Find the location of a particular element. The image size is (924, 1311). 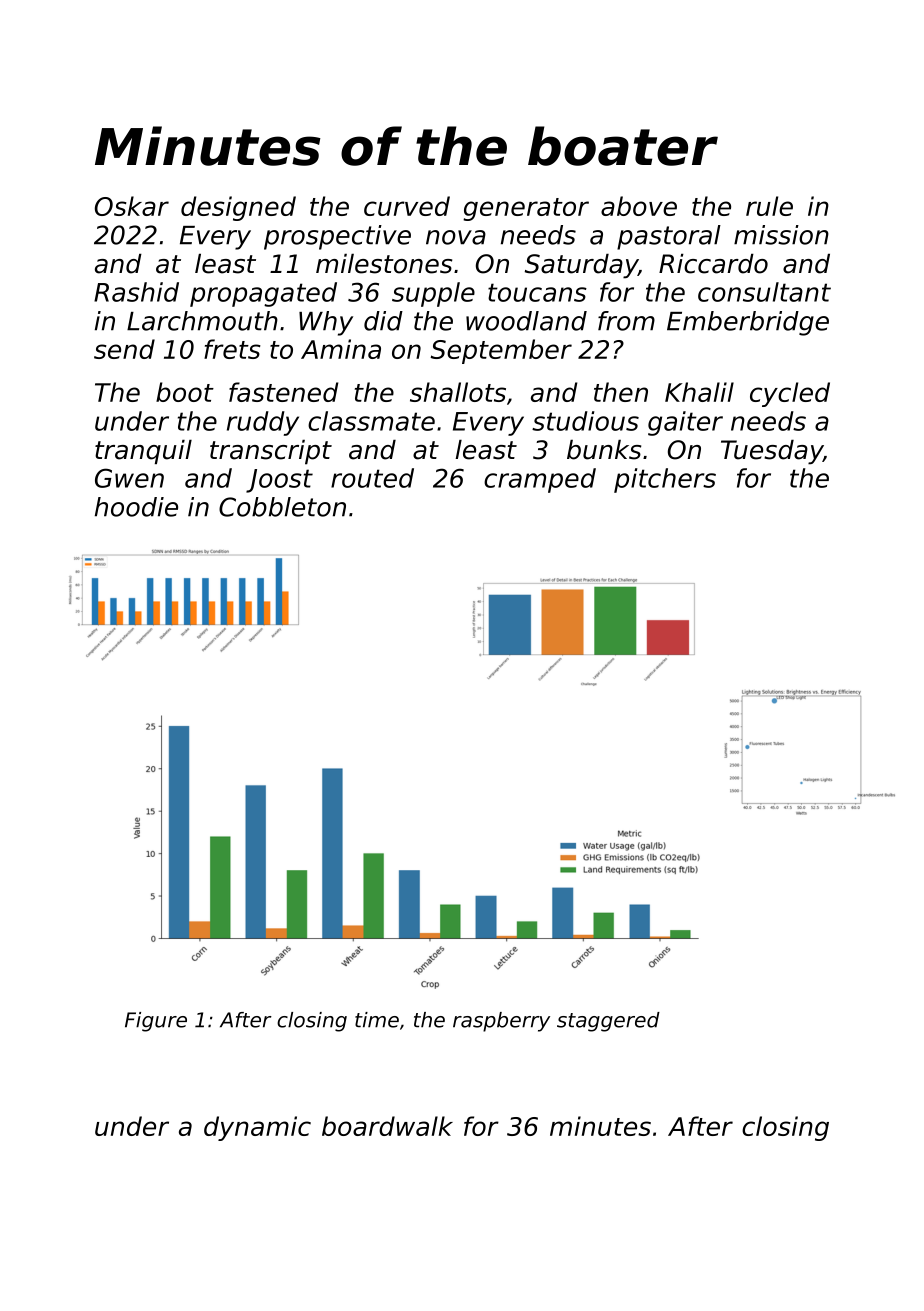

Cobbleton is located at coordinates (282, 507).
